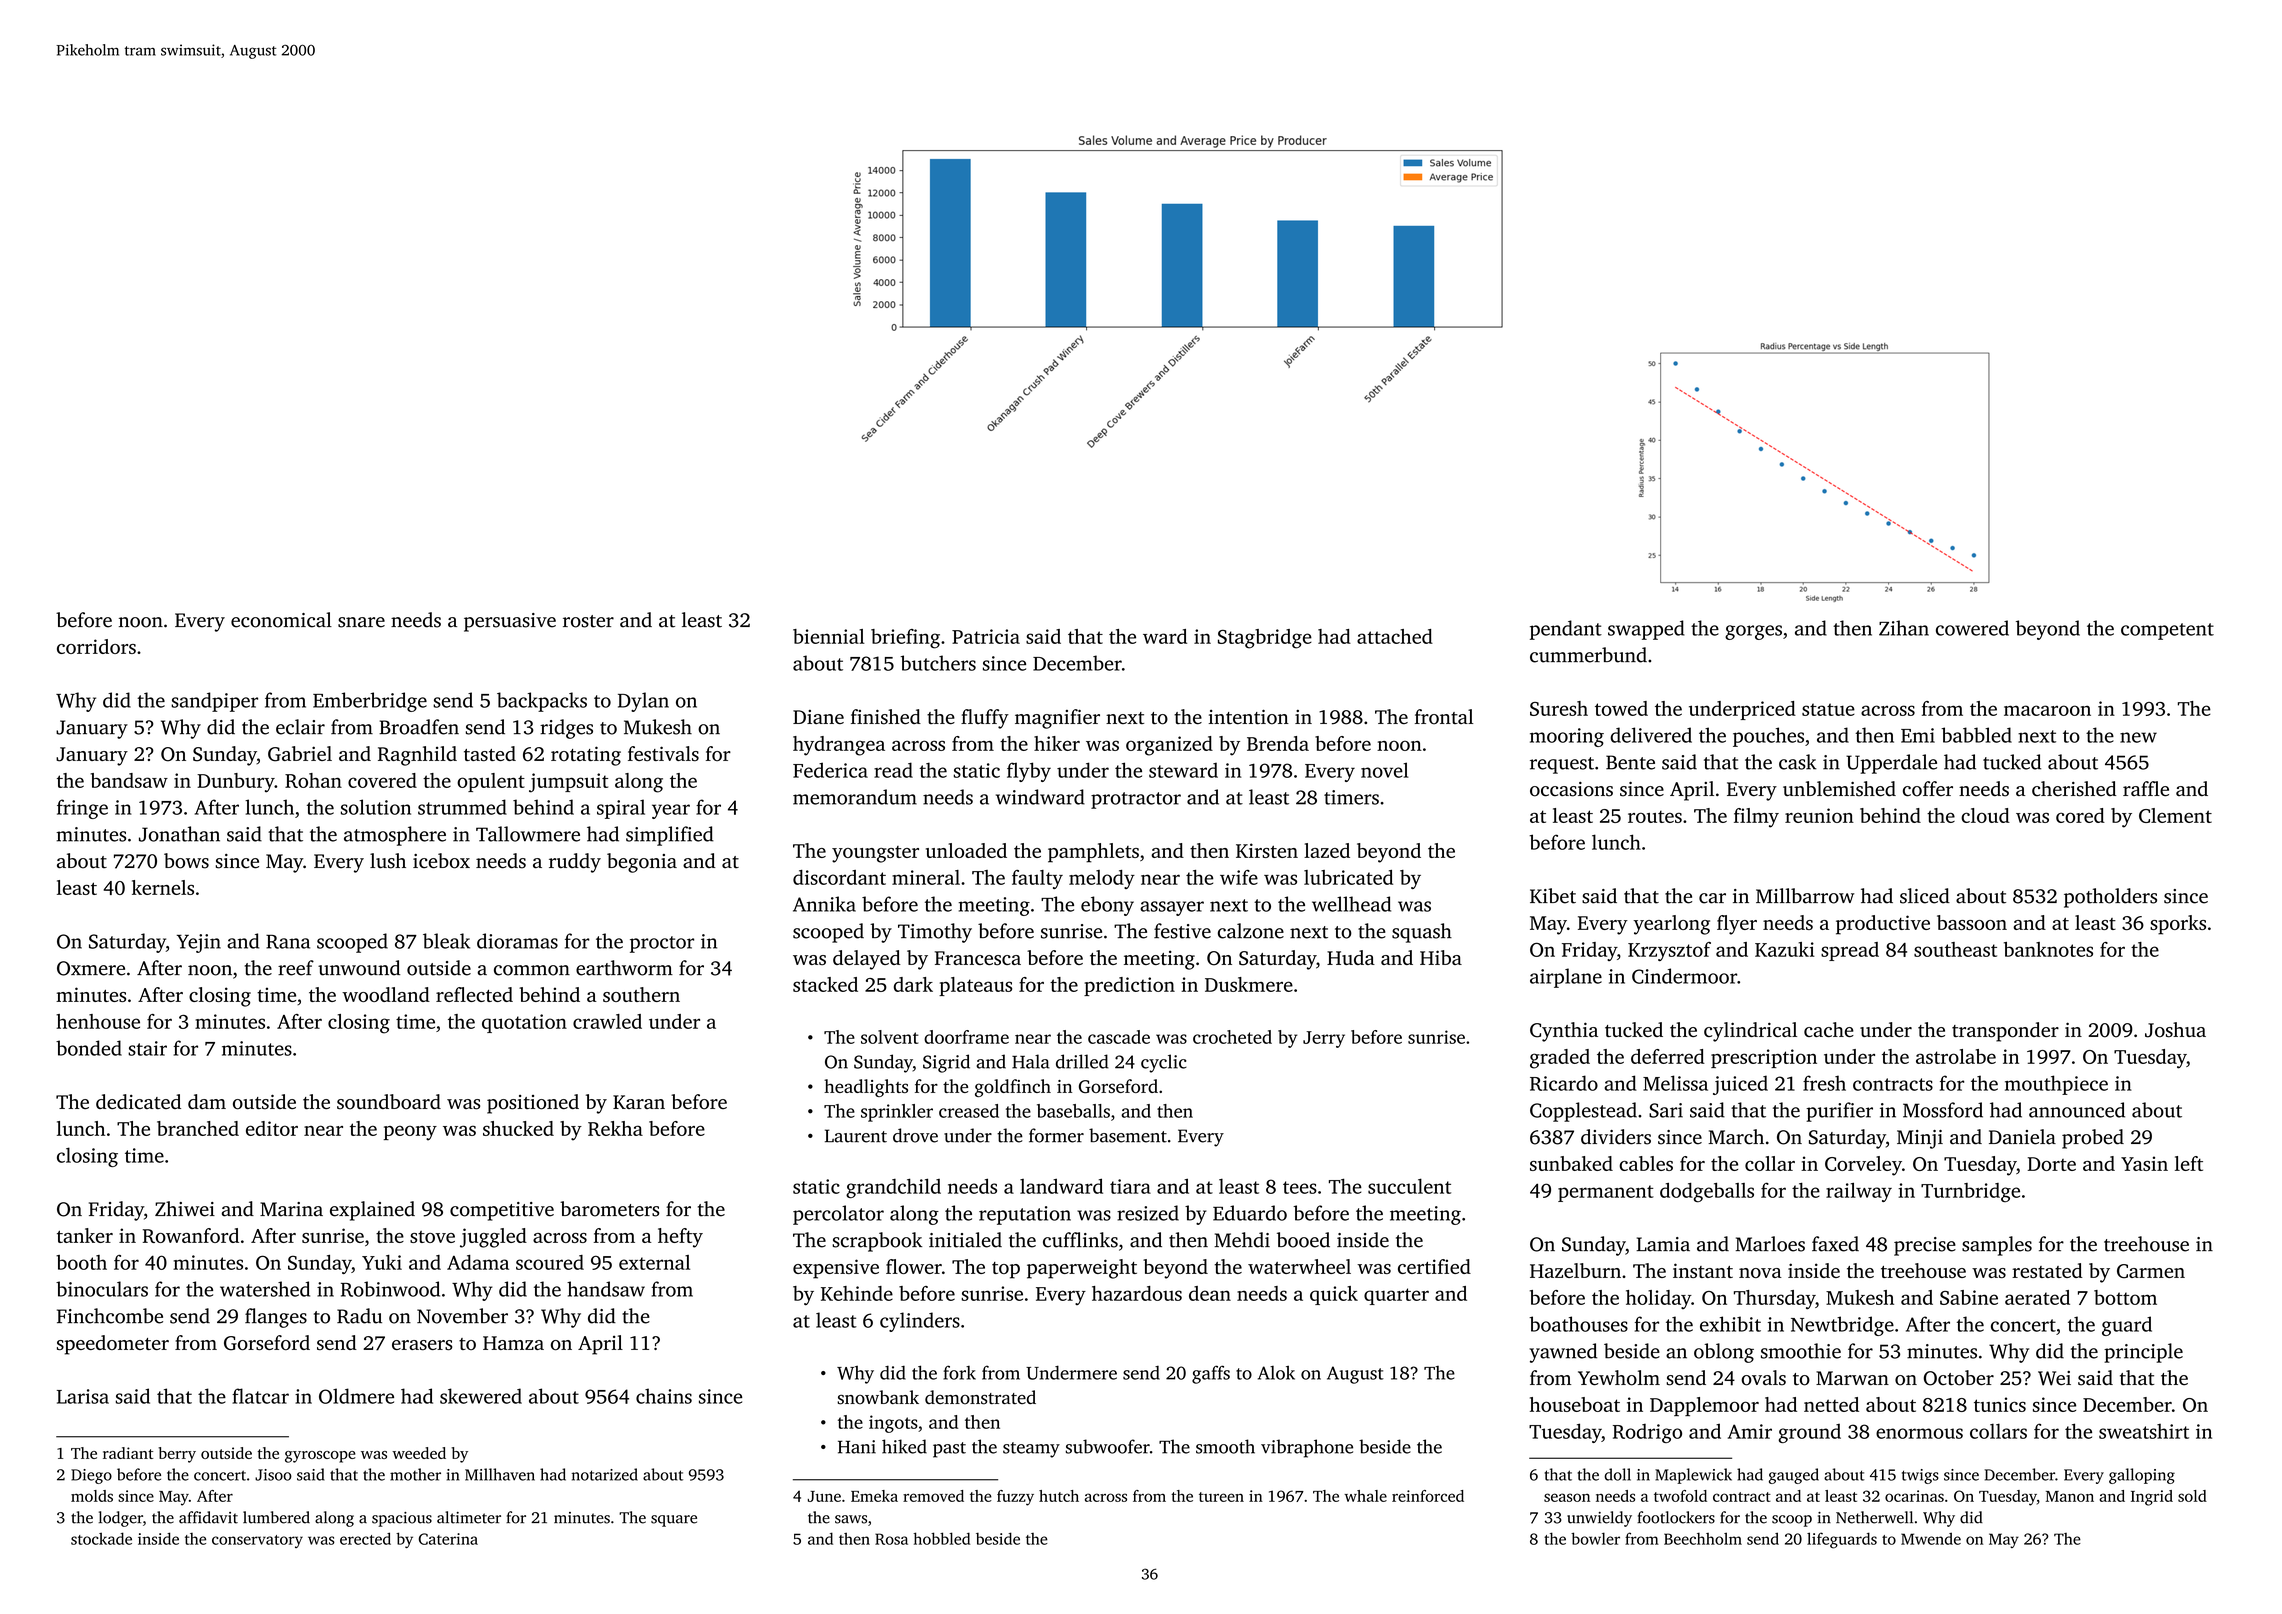 The image size is (2282, 1614). Describe the element at coordinates (257, 1541) in the document. I see `conservatory` at that location.
